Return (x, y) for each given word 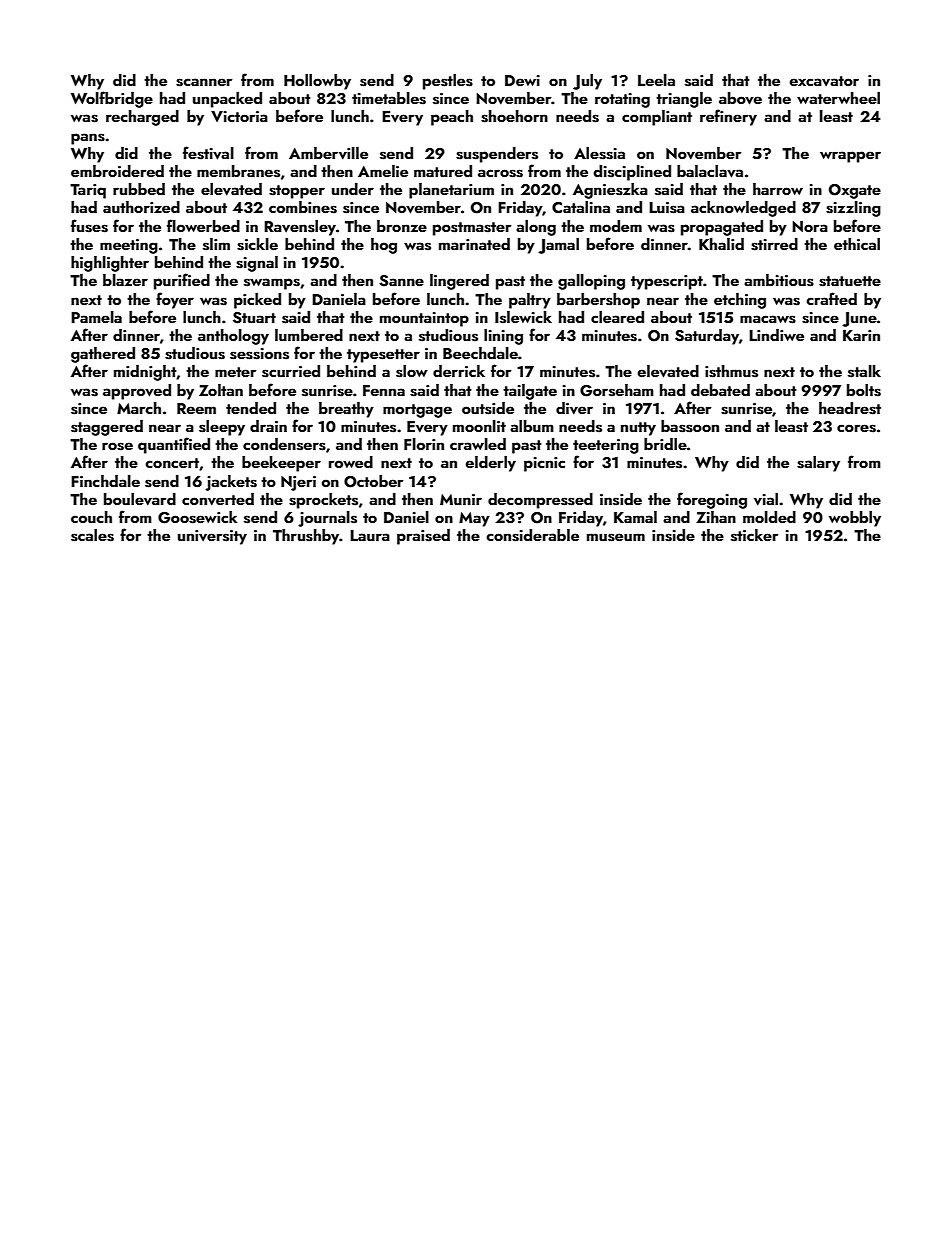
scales (92, 535)
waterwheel (838, 98)
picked (257, 301)
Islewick (523, 317)
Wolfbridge (112, 99)
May (474, 519)
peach (452, 118)
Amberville (328, 153)
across (500, 173)
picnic (544, 464)
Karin (861, 335)
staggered (107, 428)
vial (766, 499)
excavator (824, 81)
